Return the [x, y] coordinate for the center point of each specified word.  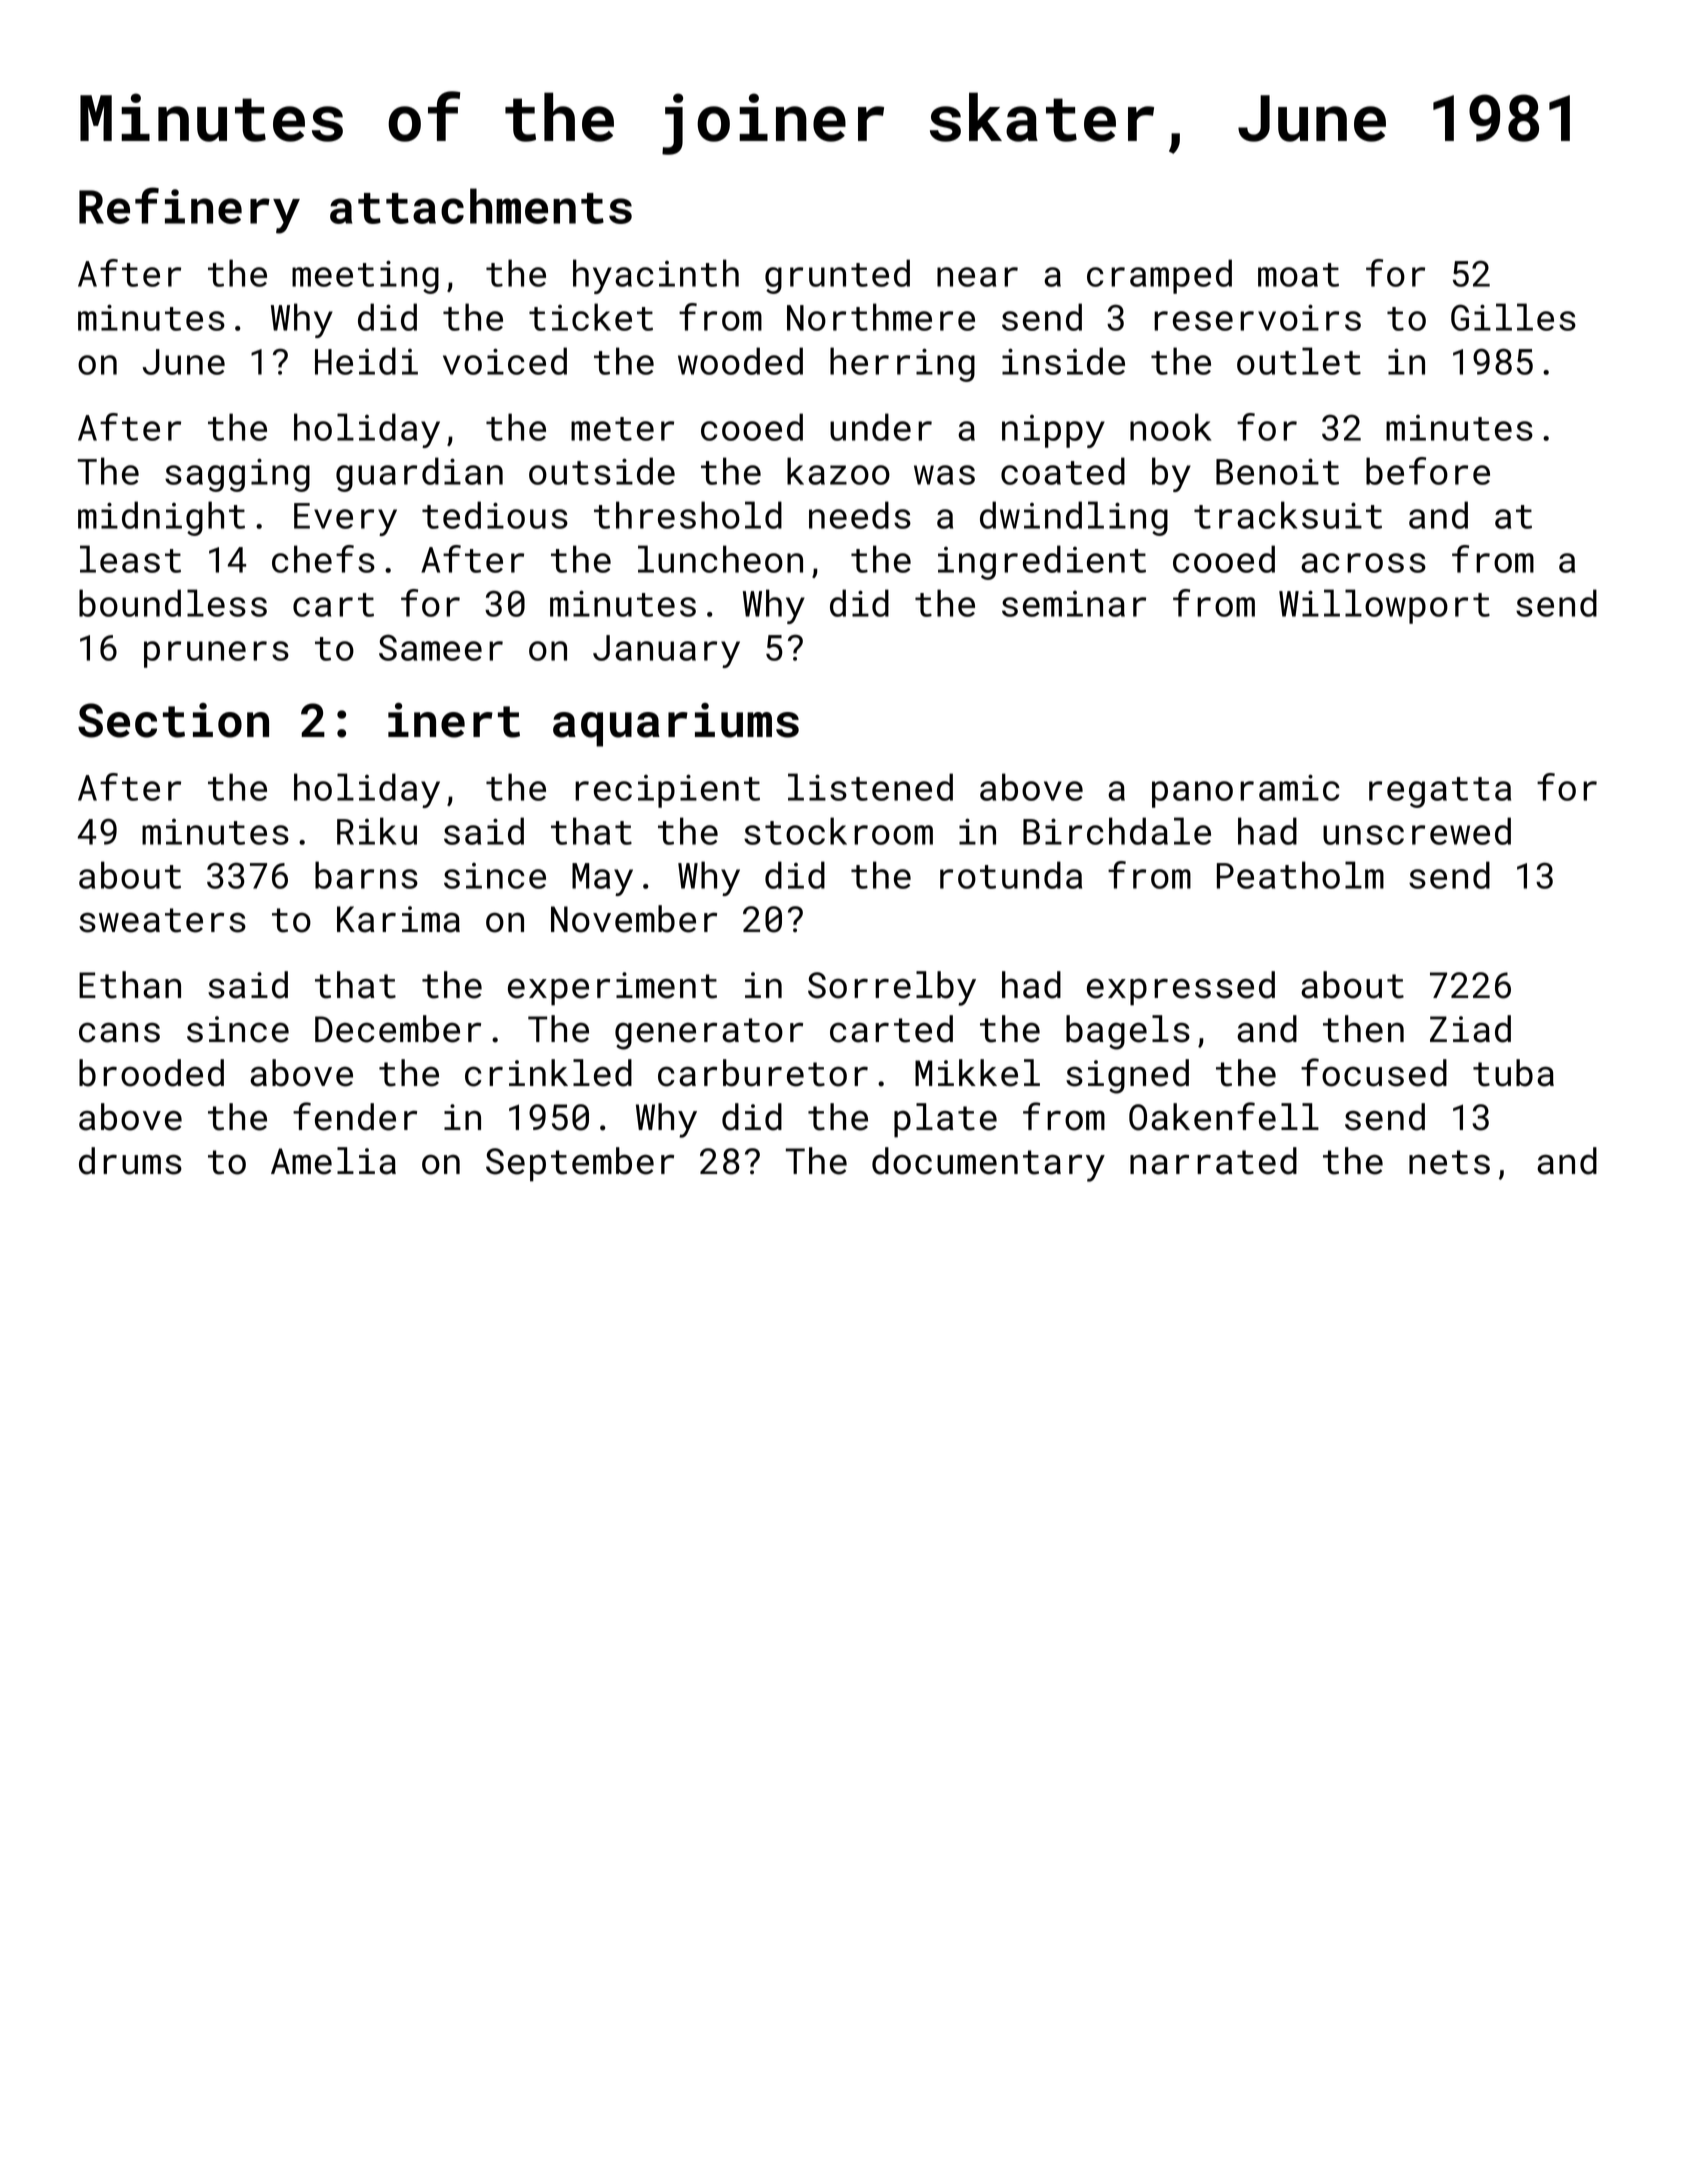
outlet [1299, 361]
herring [902, 364]
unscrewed [1417, 831]
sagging [237, 475]
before [1428, 471]
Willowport [1384, 606]
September [580, 1164]
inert [454, 720]
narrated [1213, 1161]
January [666, 651]
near [977, 277]
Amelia [333, 1161]
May [602, 879]
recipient [667, 791]
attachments [481, 206]
